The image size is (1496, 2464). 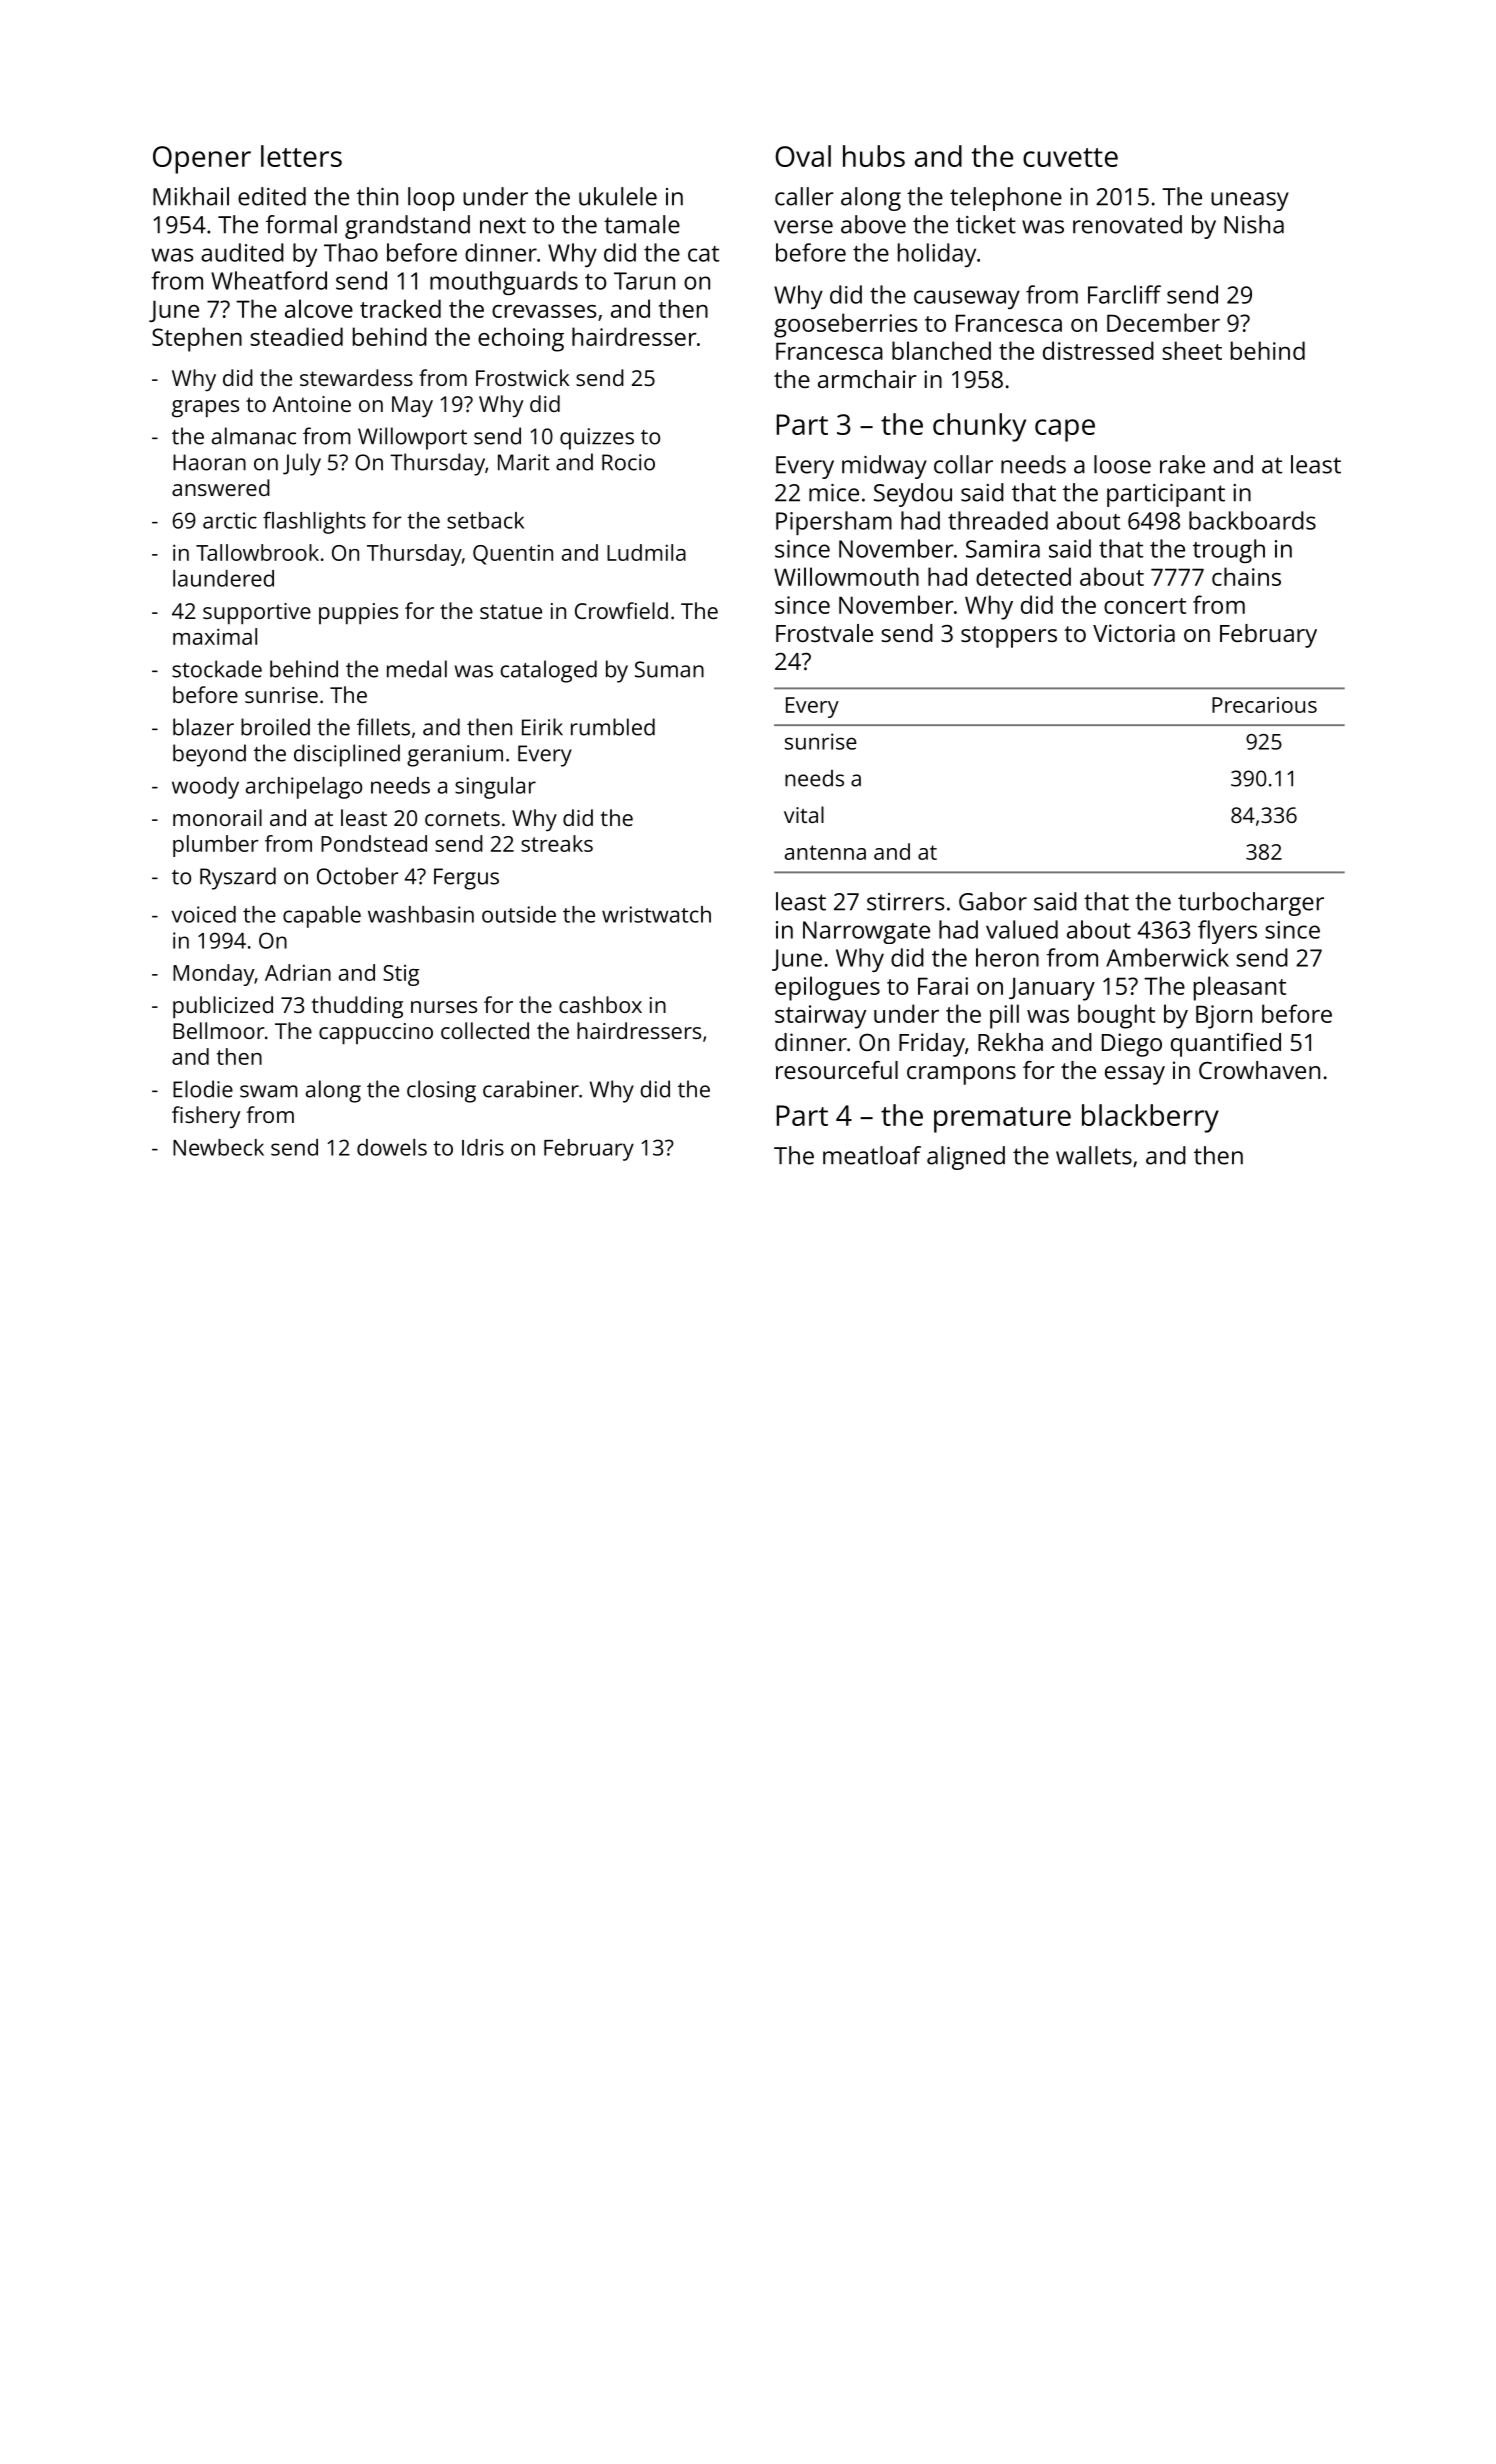 What do you see at coordinates (1251, 904) in the screenshot?
I see `turbocharger` at bounding box center [1251, 904].
